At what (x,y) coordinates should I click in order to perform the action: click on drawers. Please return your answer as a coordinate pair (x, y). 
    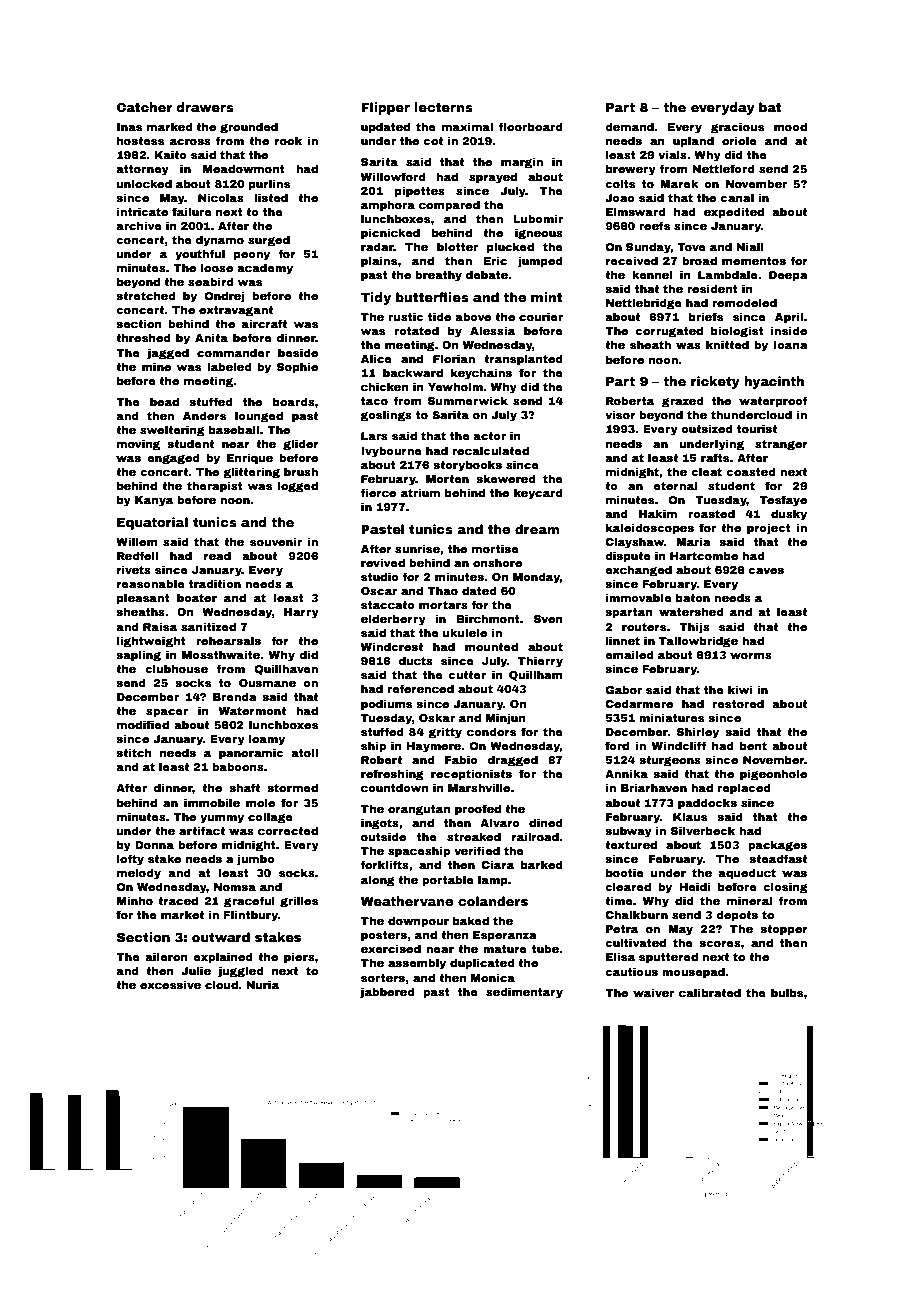
    Looking at the image, I should click on (205, 107).
